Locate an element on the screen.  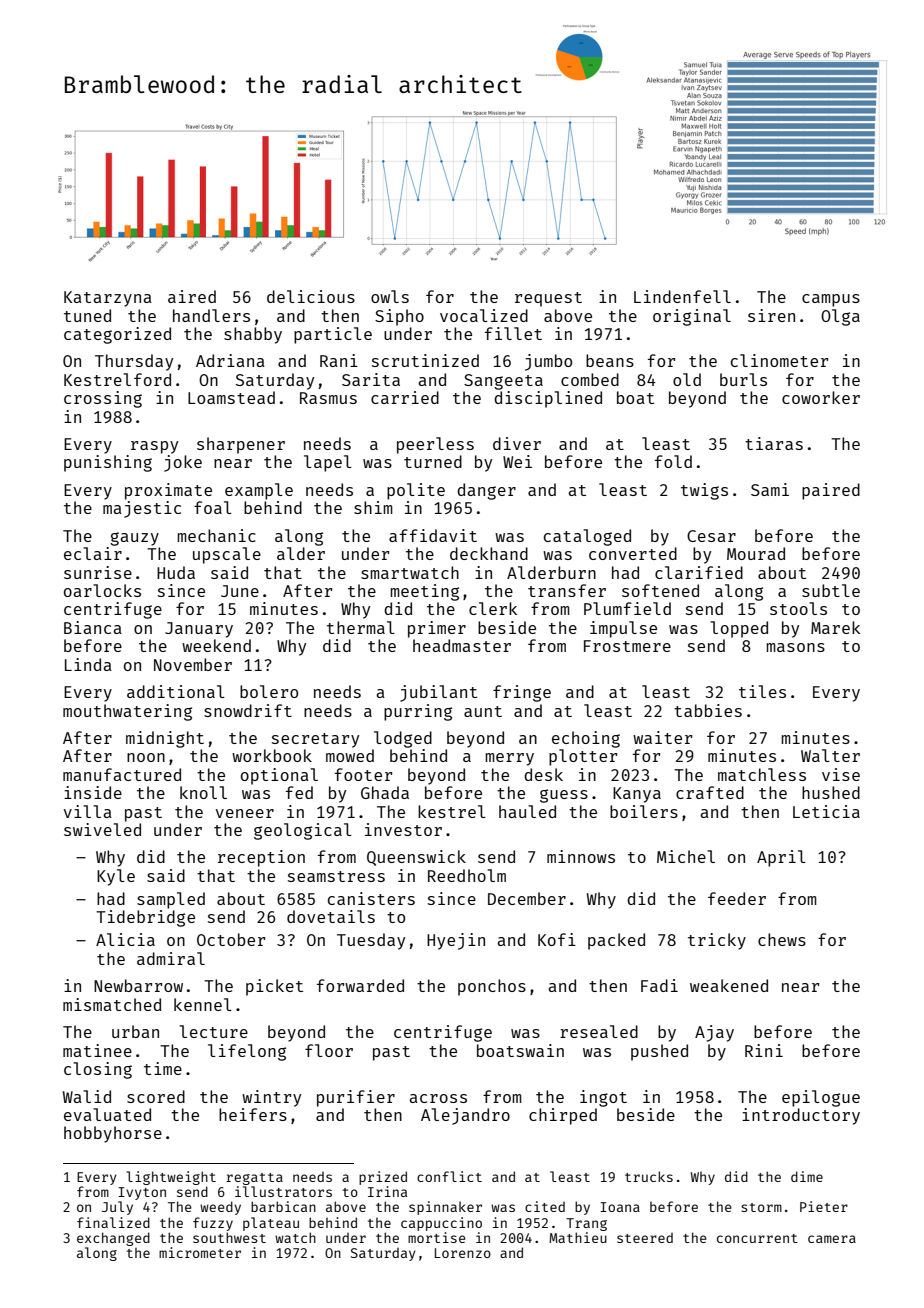
matchless is located at coordinates (762, 774).
